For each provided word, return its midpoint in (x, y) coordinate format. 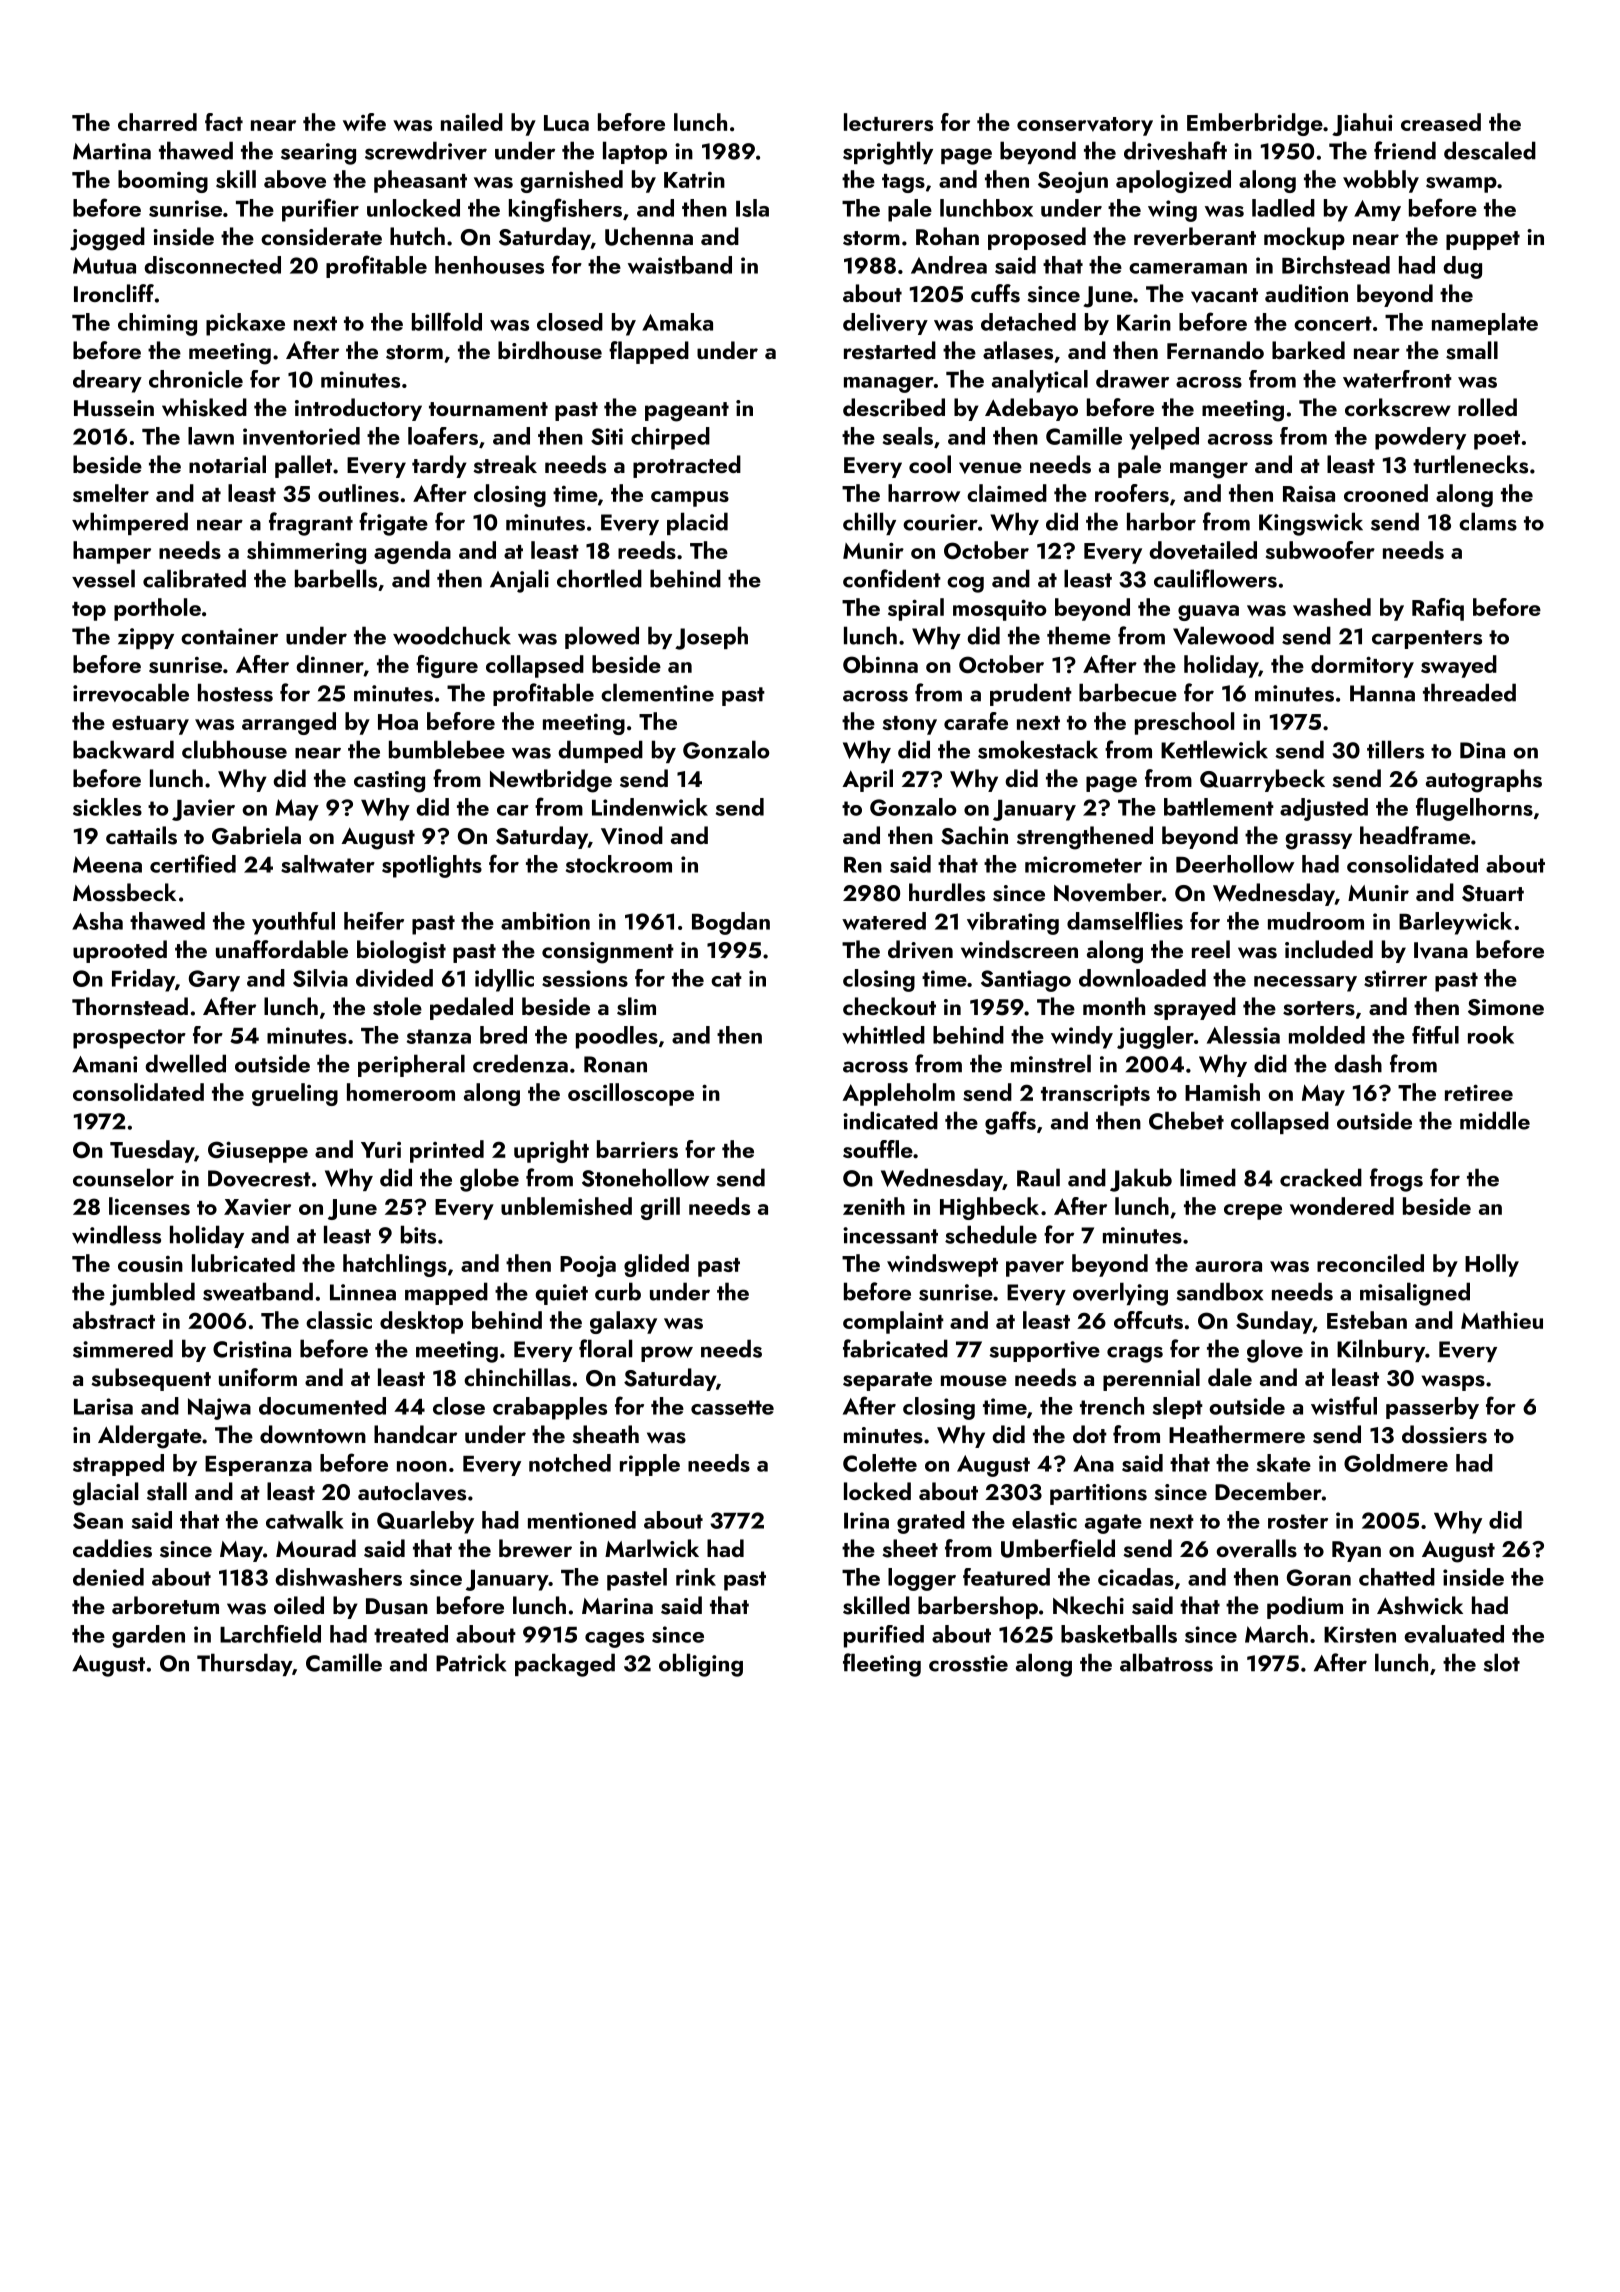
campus (690, 499)
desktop (421, 1322)
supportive (1044, 1351)
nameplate (1485, 324)
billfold (447, 321)
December (1268, 1491)
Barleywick (1455, 923)
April (867, 780)
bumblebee (447, 749)
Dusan (397, 1606)
